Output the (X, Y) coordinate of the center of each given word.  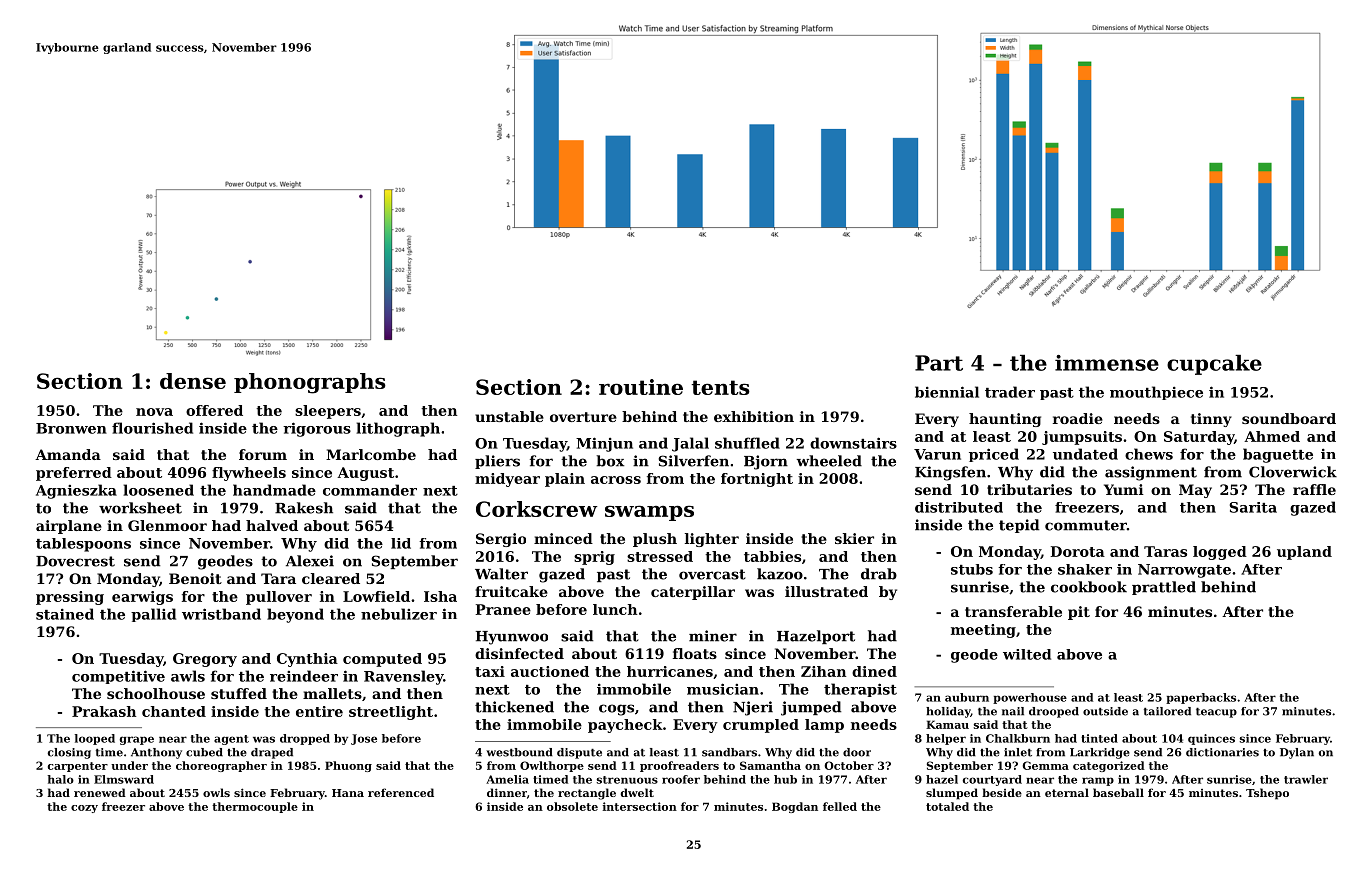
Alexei (310, 561)
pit (1079, 613)
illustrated (826, 591)
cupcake (1214, 365)
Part (939, 363)
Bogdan (795, 807)
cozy (84, 809)
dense (193, 381)
